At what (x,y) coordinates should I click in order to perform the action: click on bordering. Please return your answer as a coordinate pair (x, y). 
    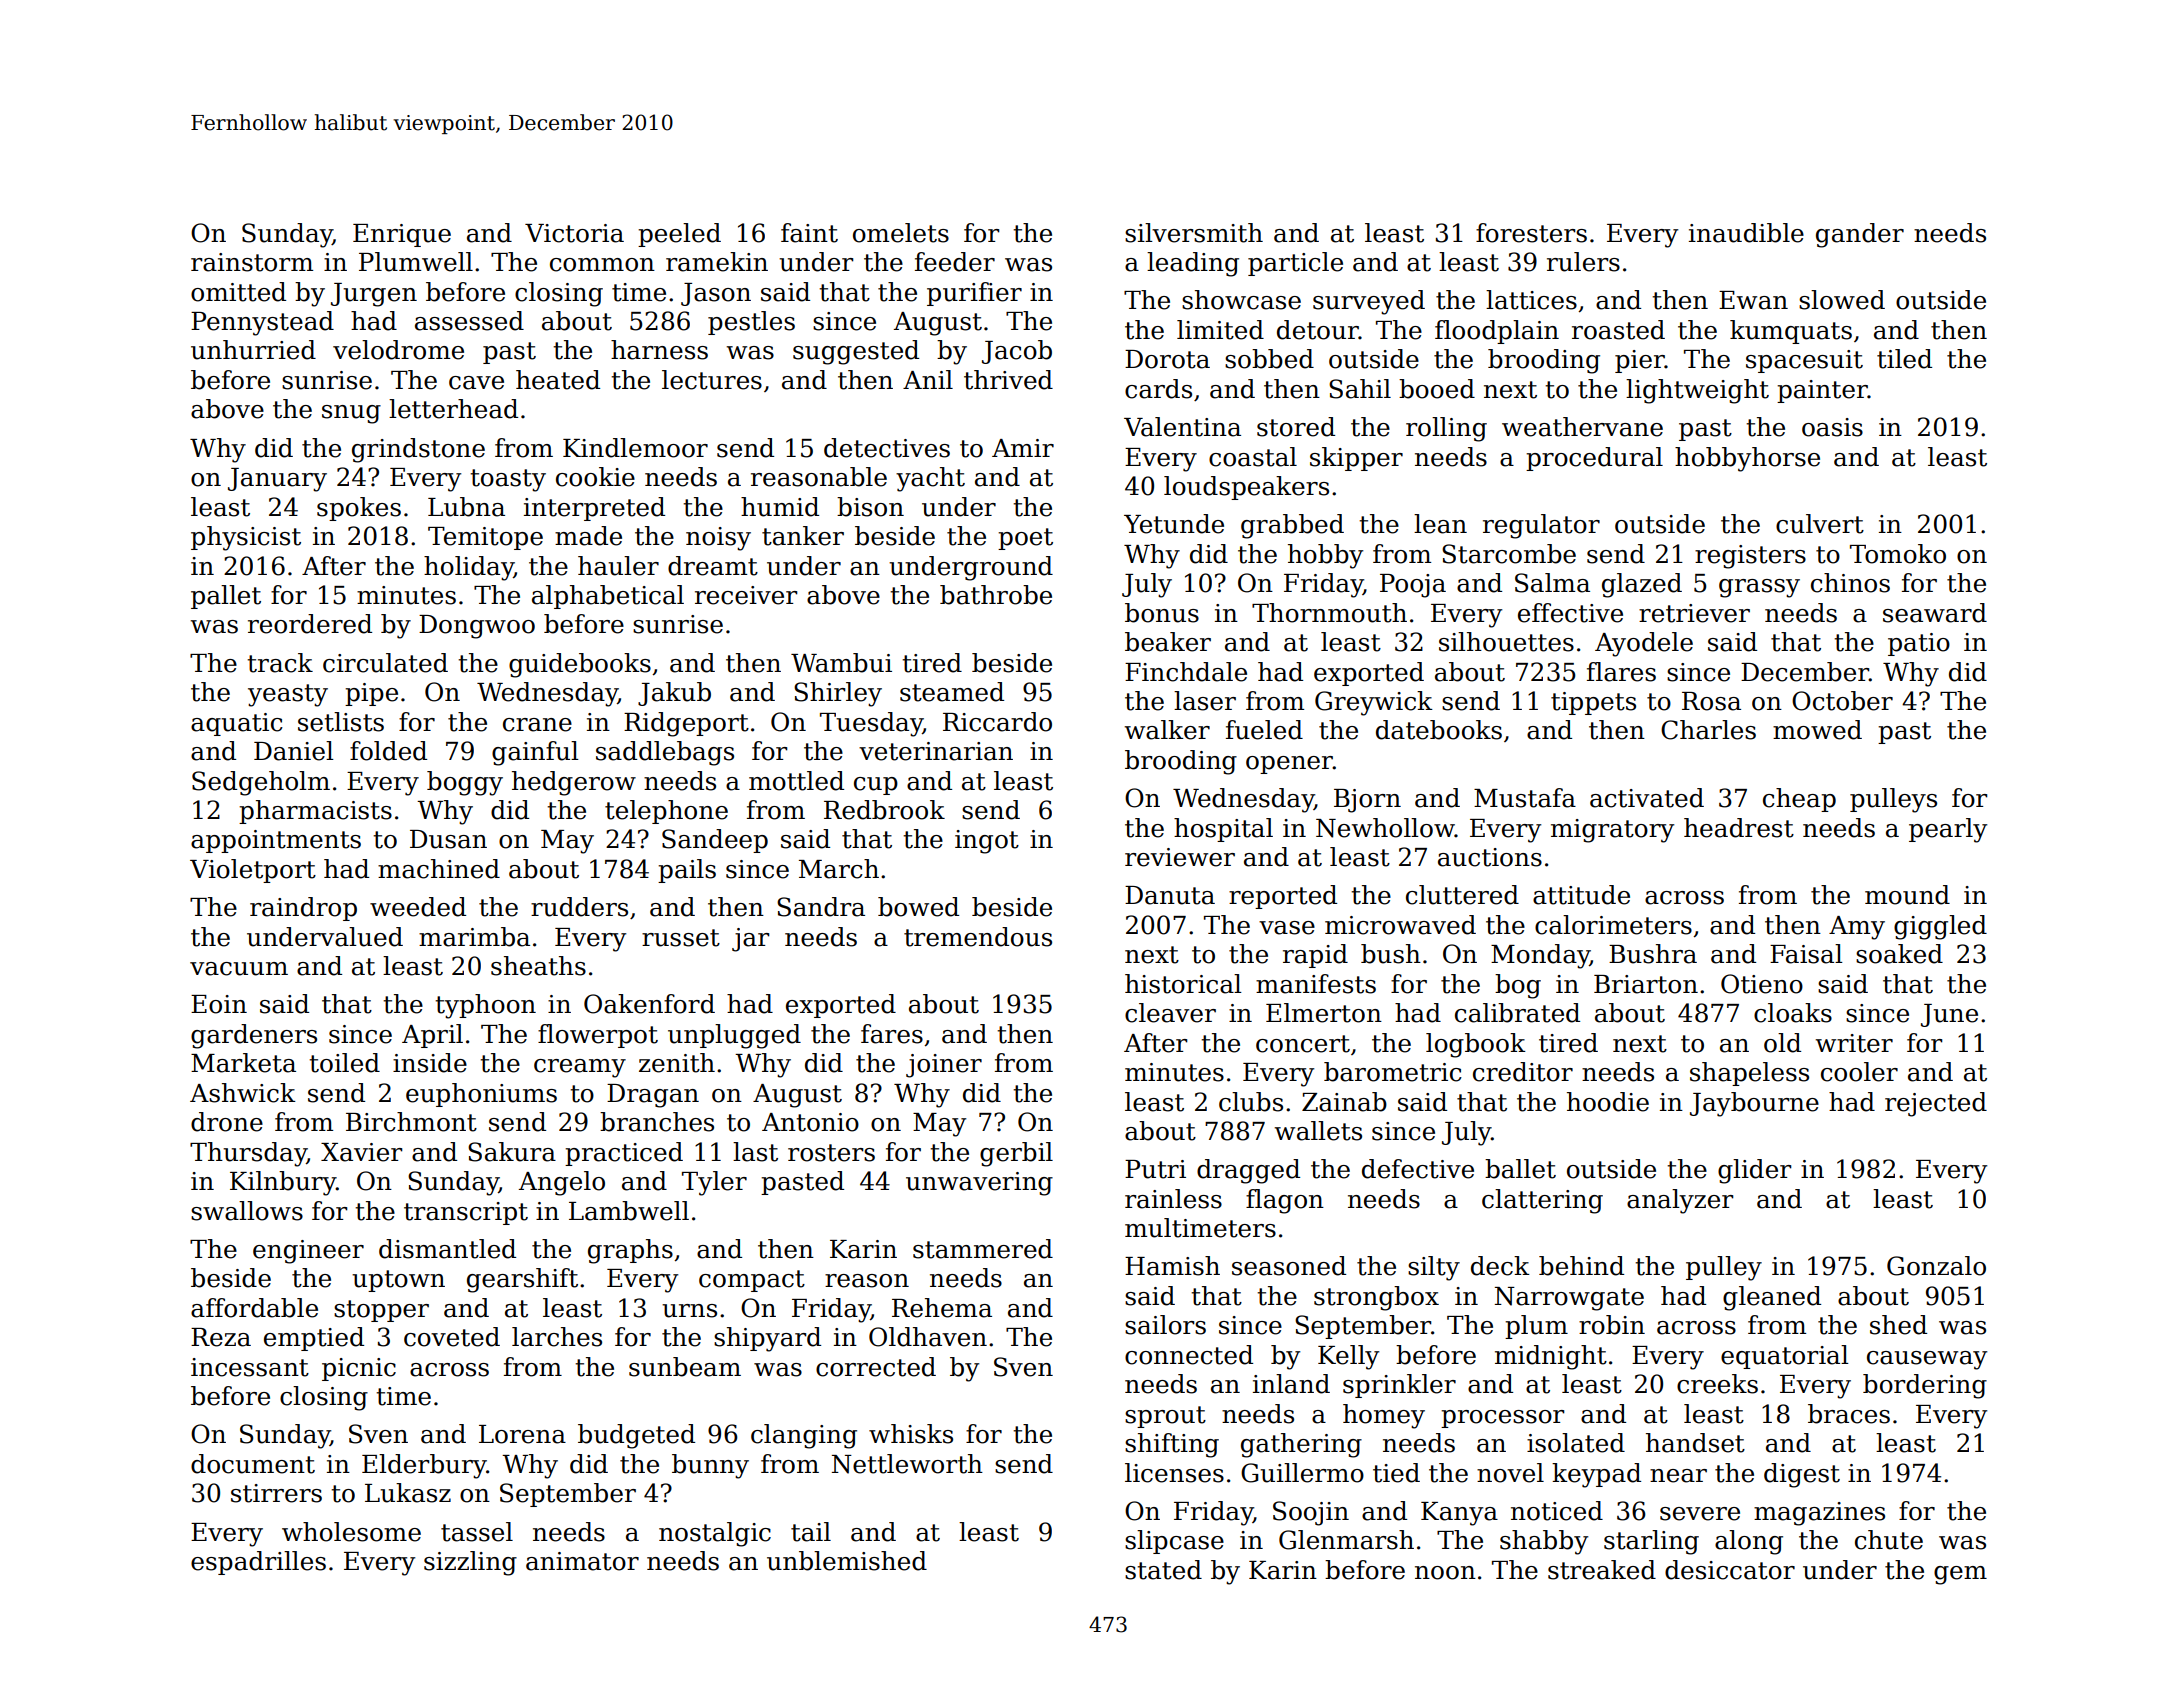
    Looking at the image, I should click on (1925, 1386).
